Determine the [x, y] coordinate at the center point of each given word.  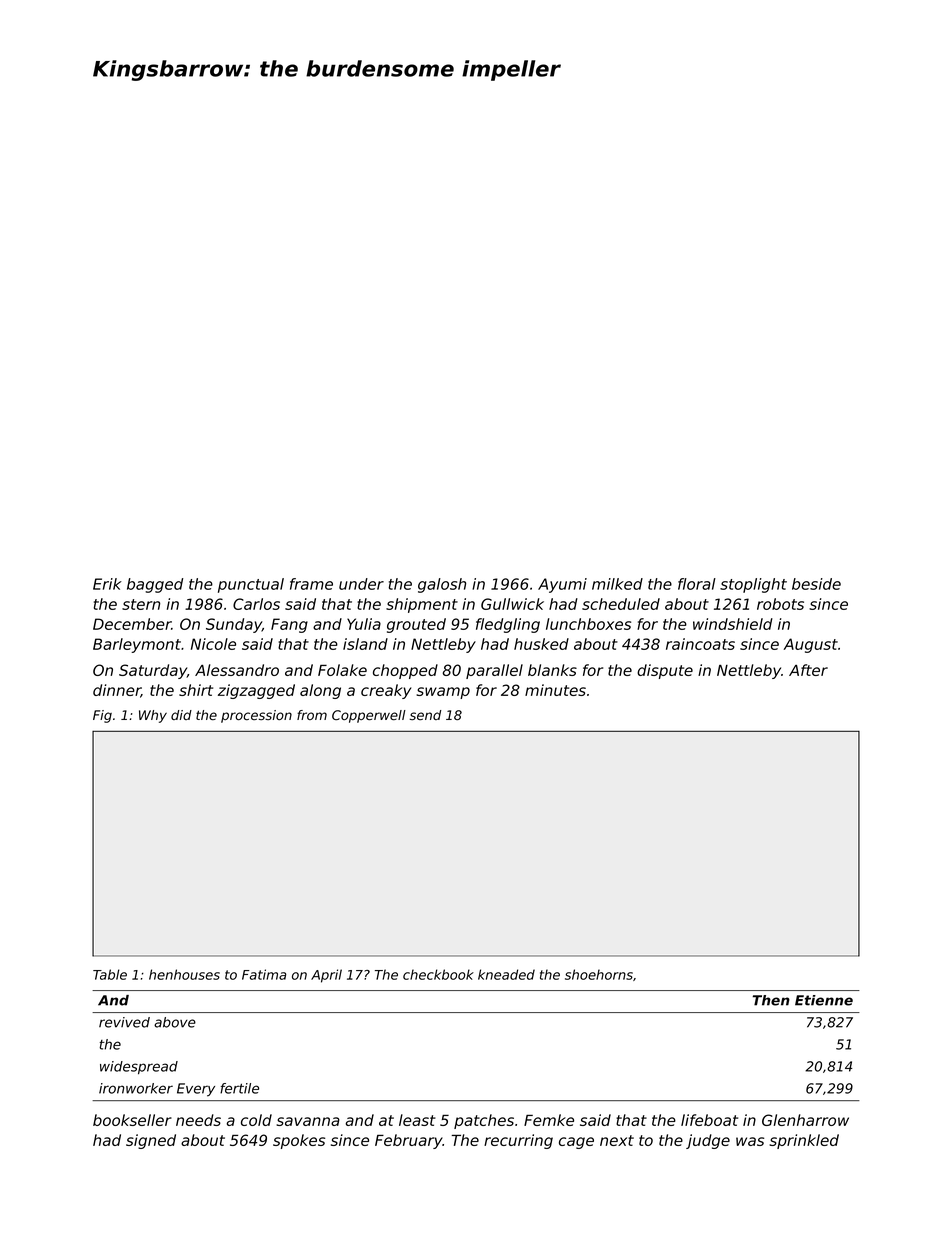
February [409, 1141]
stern [141, 604]
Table [110, 974]
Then [771, 1000]
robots [780, 604]
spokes [299, 1141]
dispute [665, 671]
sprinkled [804, 1141]
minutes [555, 690]
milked [617, 584]
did [181, 715]
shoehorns [599, 974]
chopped [405, 671]
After [808, 670]
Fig [102, 716]
